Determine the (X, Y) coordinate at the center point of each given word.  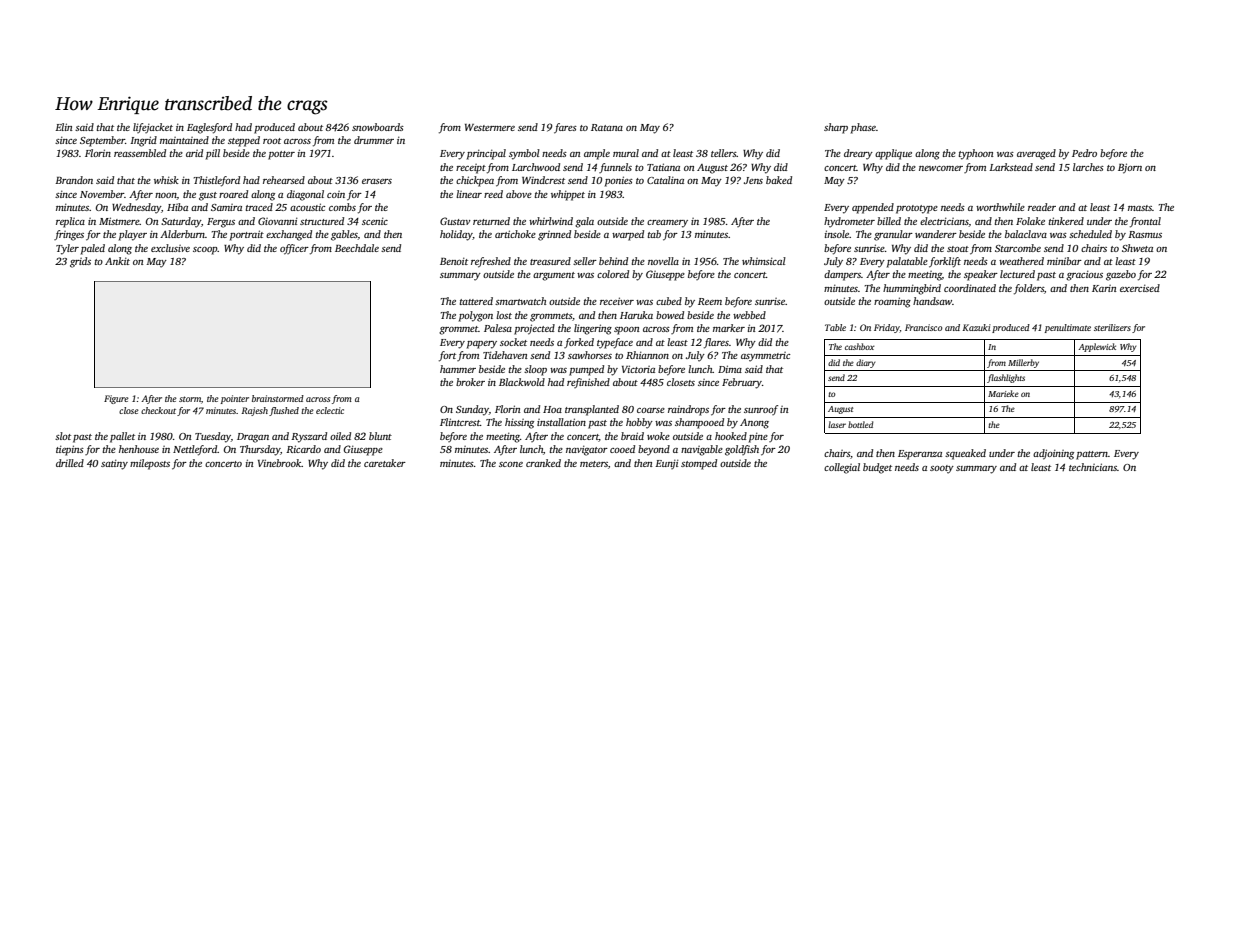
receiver (617, 301)
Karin (1104, 288)
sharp (836, 128)
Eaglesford (209, 128)
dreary (858, 154)
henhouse (139, 449)
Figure (116, 399)
